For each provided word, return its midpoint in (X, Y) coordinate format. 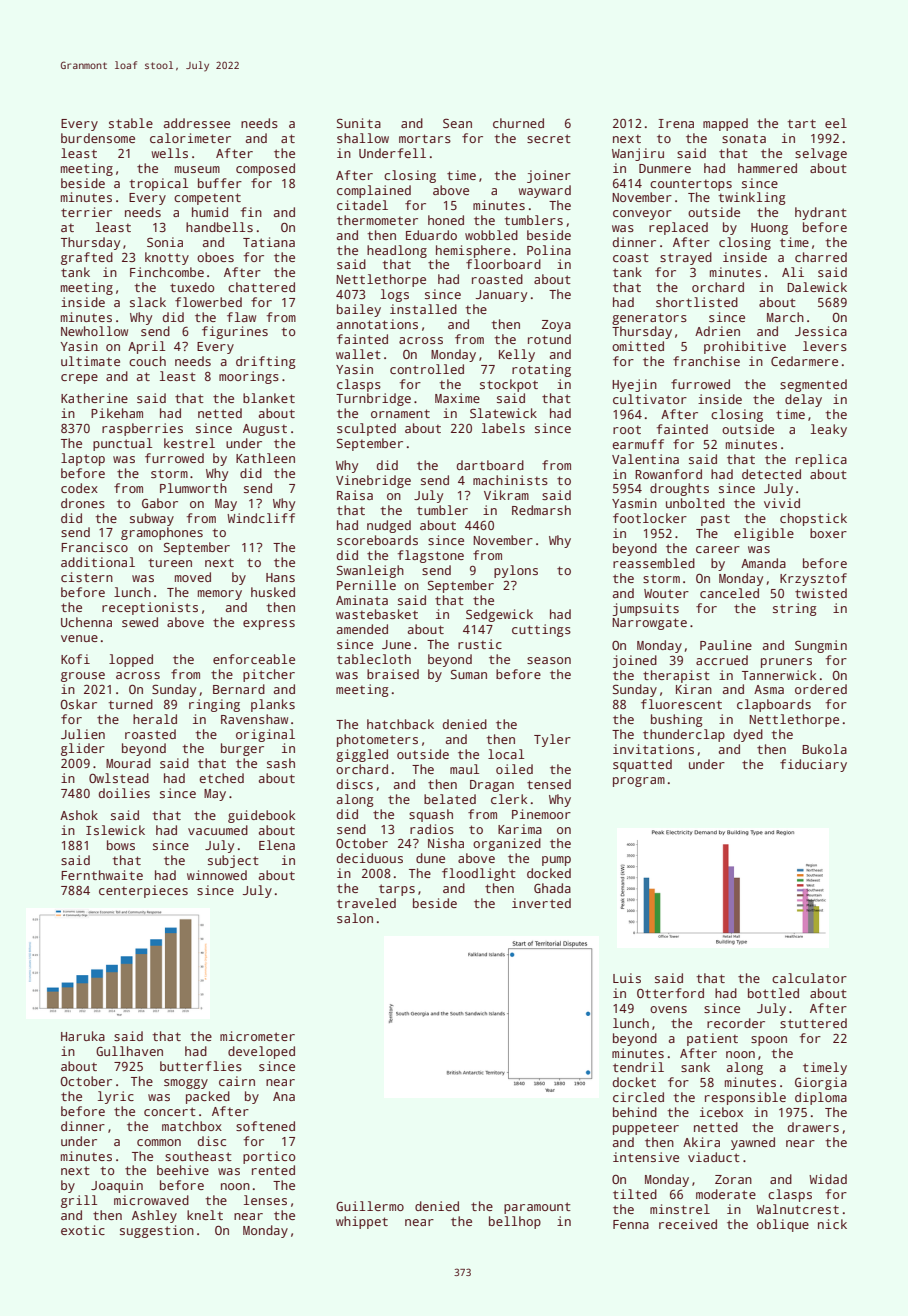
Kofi (75, 659)
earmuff (638, 444)
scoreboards (377, 540)
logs (395, 295)
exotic (83, 1230)
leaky (829, 430)
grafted (87, 258)
